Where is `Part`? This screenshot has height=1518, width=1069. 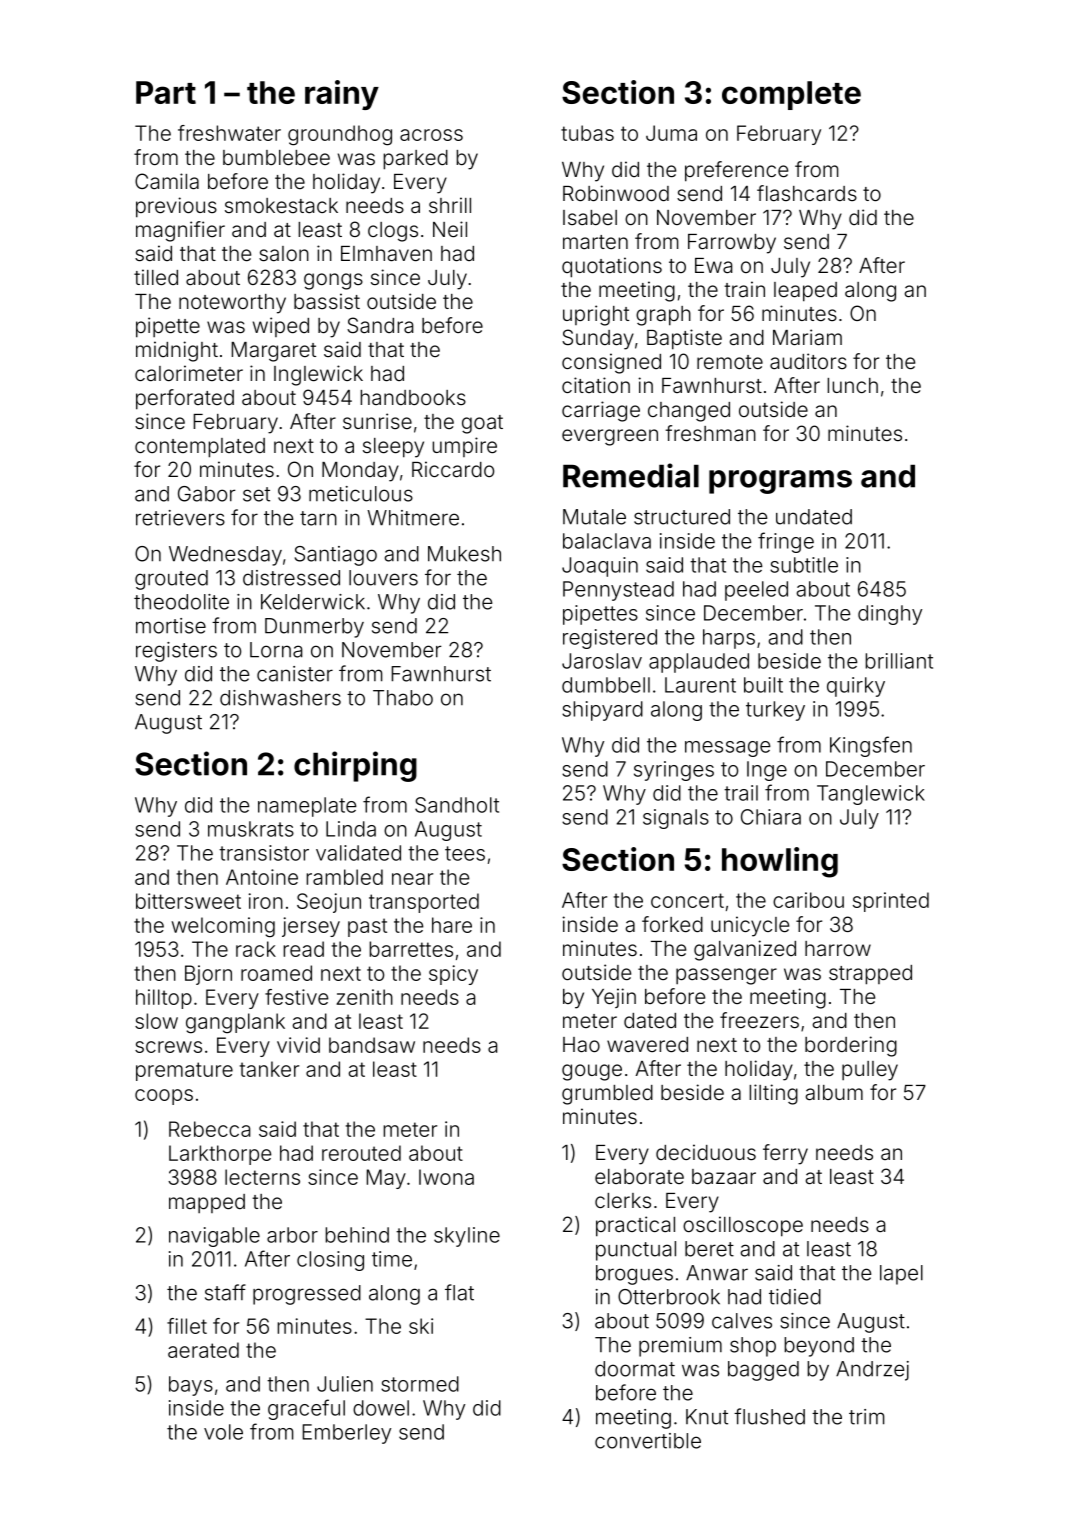 Part is located at coordinates (166, 92).
